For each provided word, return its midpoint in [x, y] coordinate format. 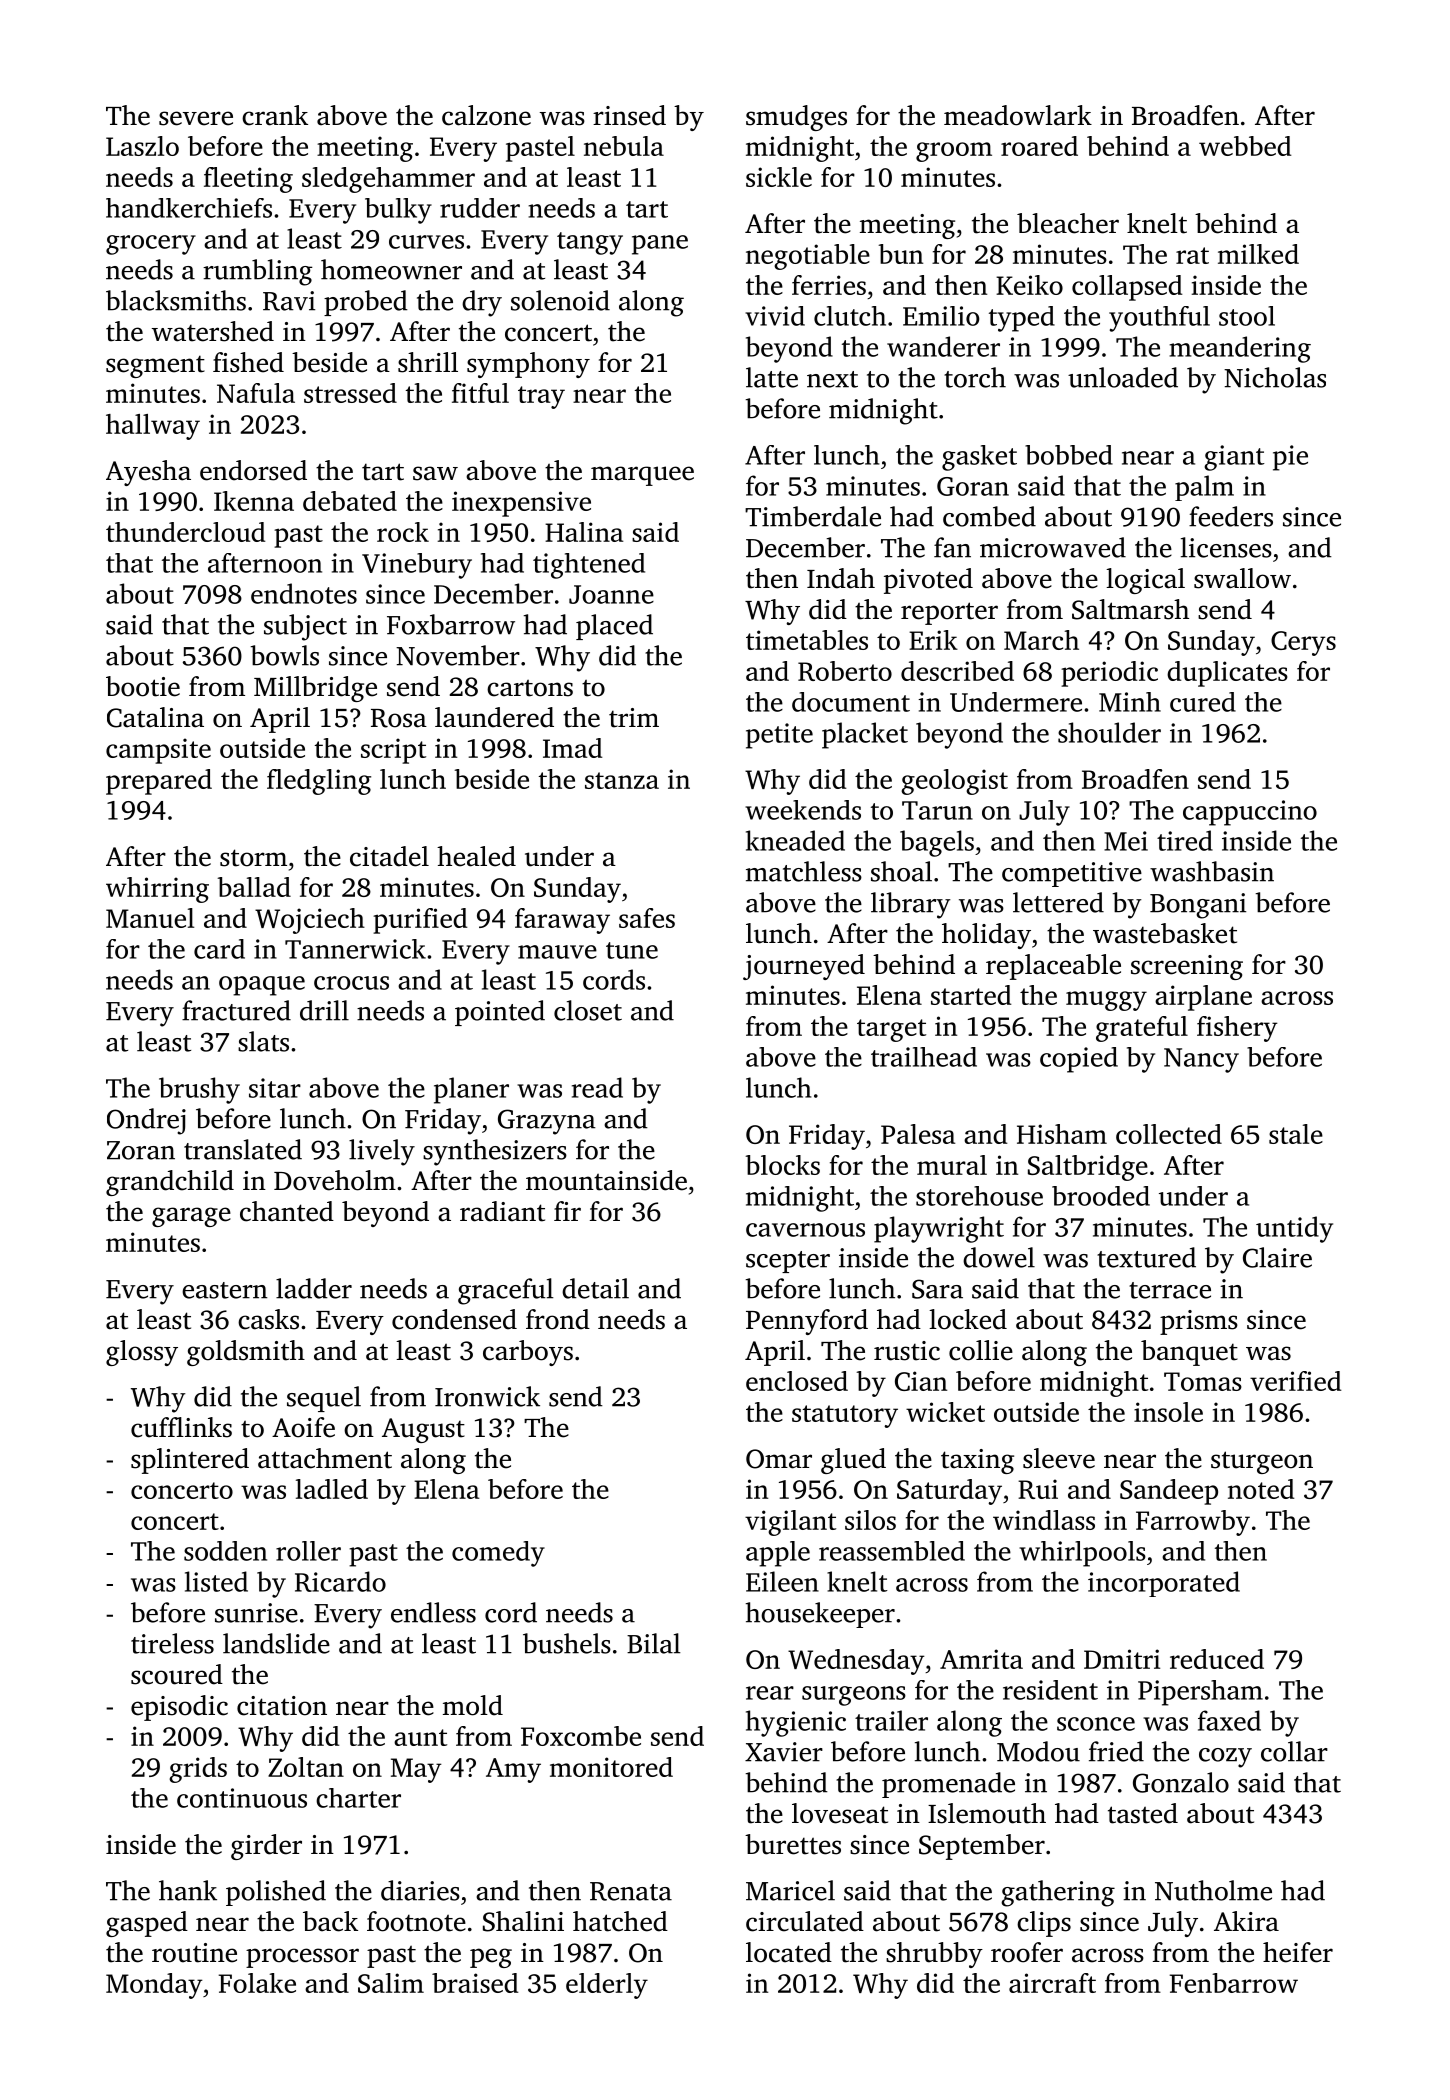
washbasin [1212, 871]
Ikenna [254, 501]
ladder [314, 1288]
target [891, 1030]
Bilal [654, 1643]
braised [475, 1983]
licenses [1226, 547]
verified [1295, 1381]
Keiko [1029, 285]
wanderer [943, 346]
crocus [351, 983]
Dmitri [1122, 1659]
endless [433, 1612]
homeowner [391, 269]
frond [558, 1319]
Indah [841, 578]
